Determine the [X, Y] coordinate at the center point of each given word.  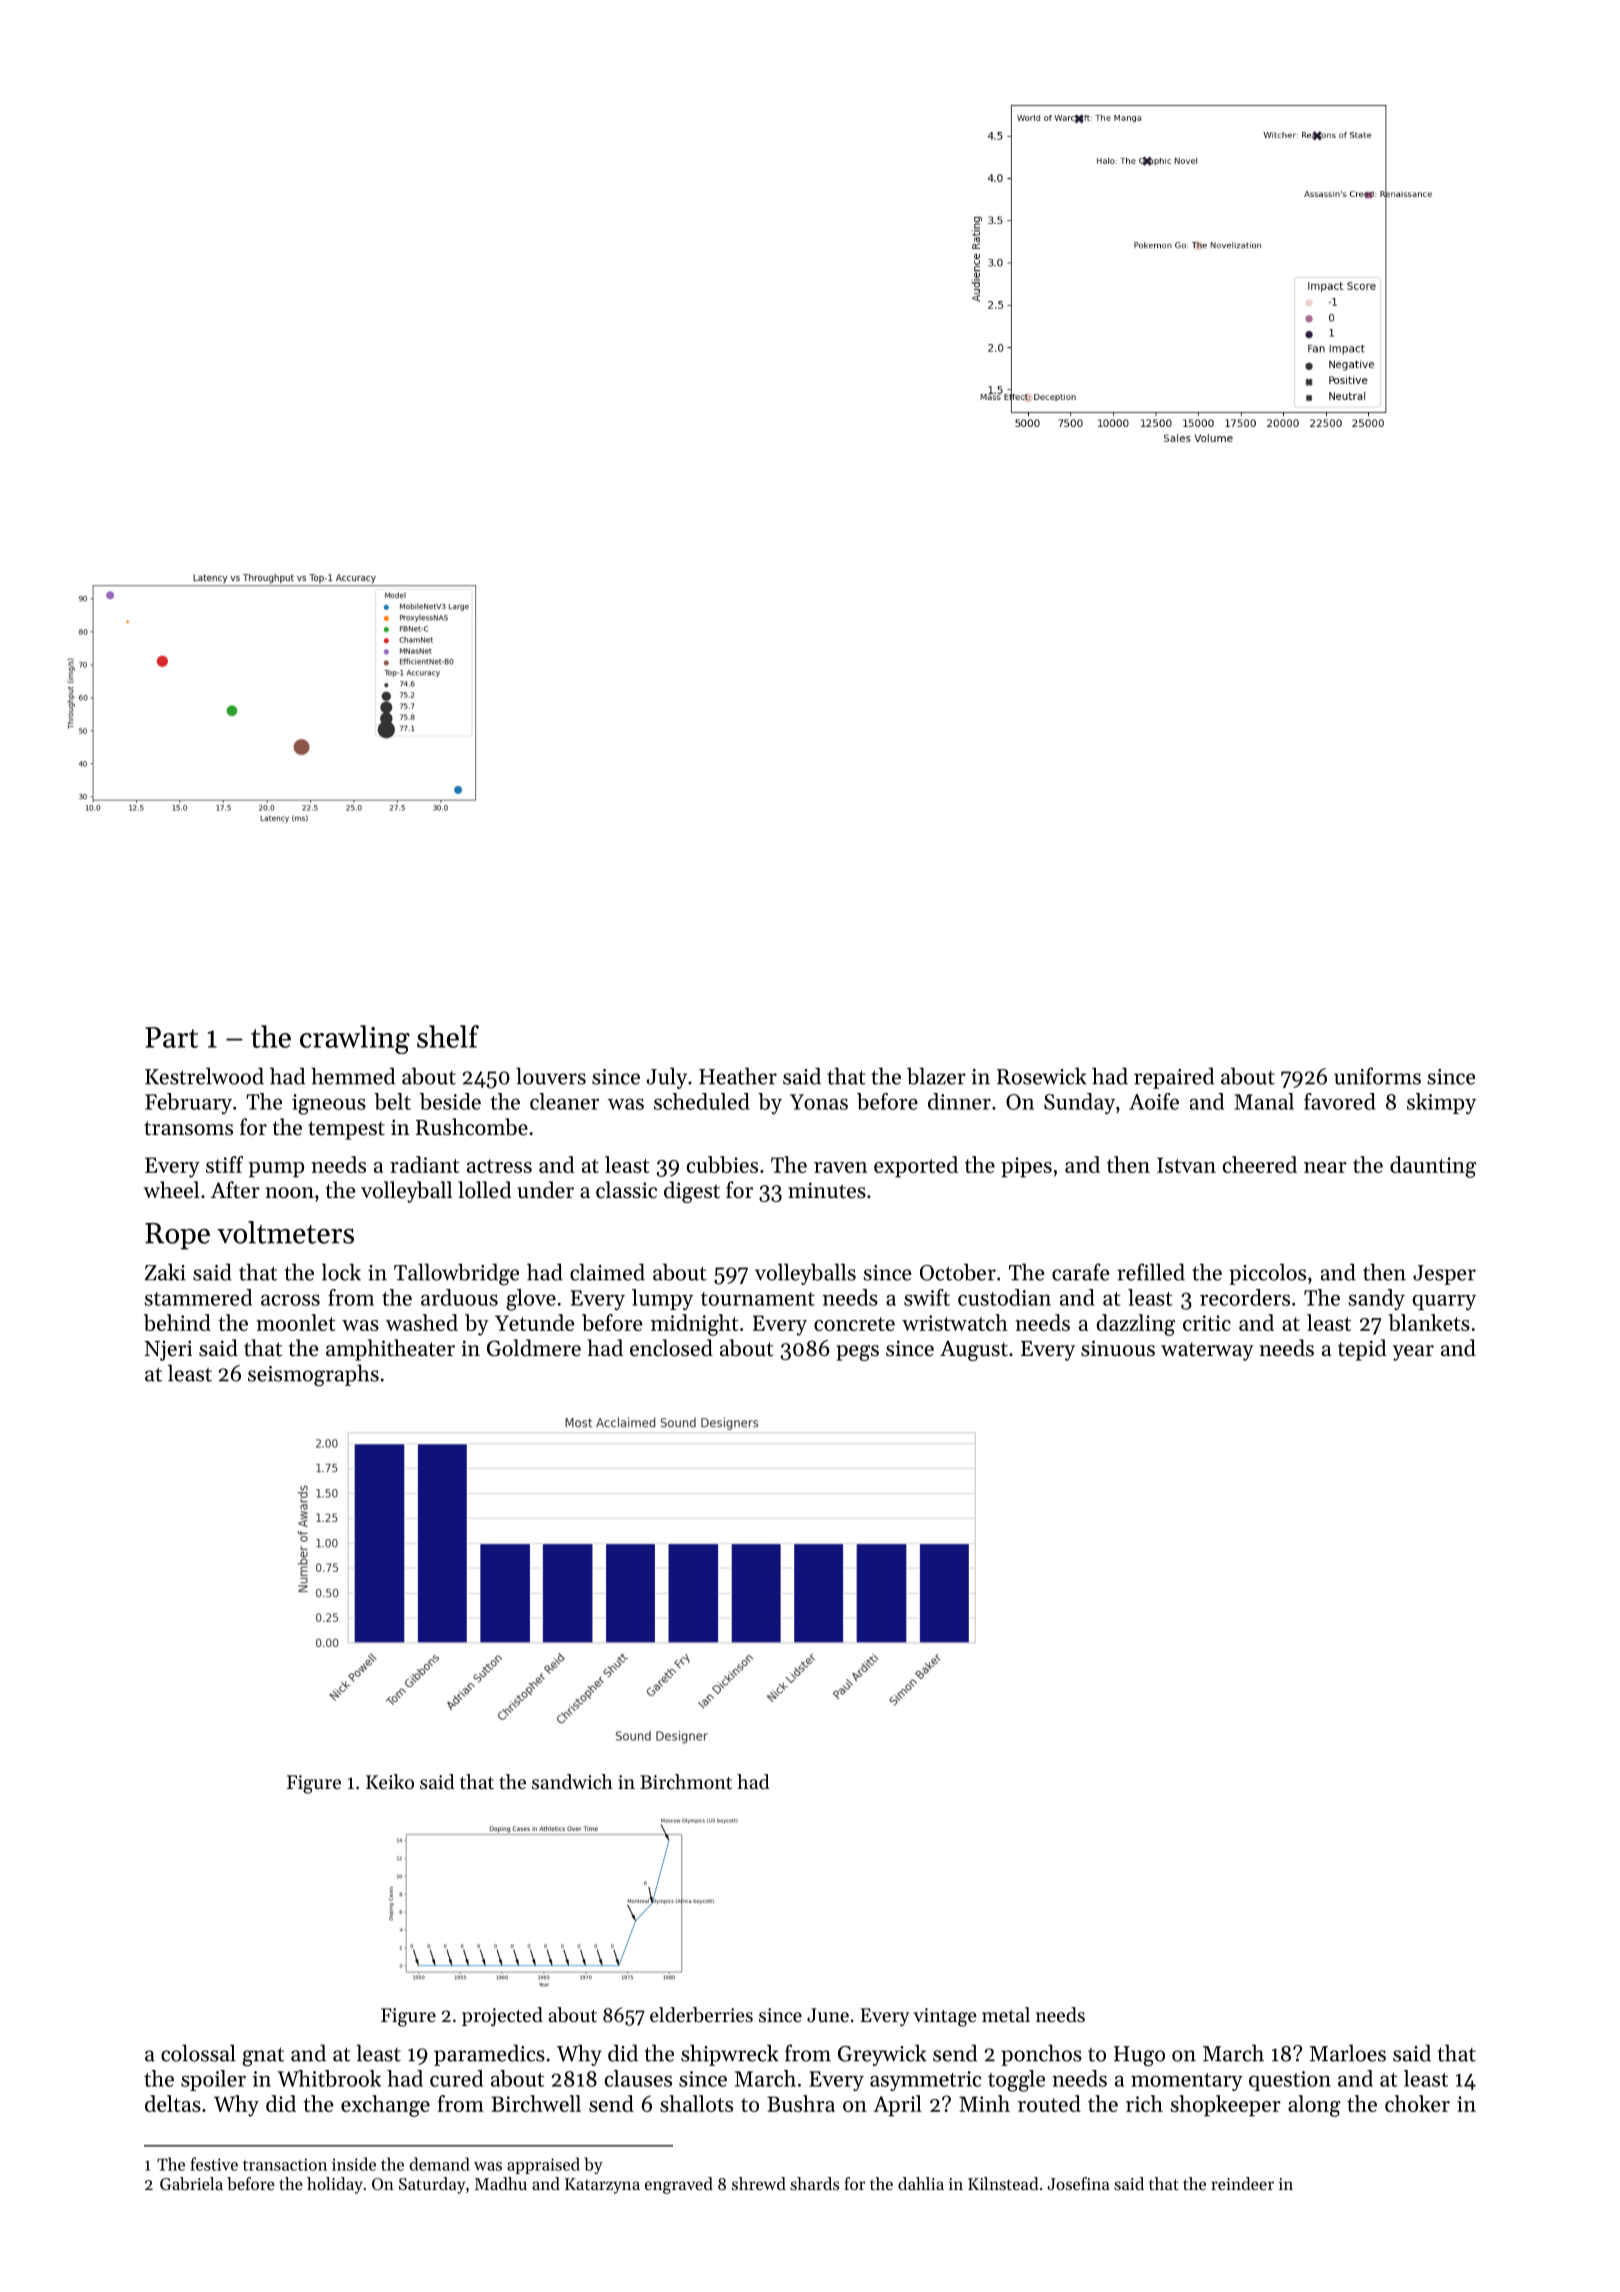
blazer [936, 1076]
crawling [355, 1039]
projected [502, 2017]
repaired [1174, 1078]
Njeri [168, 1350]
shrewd [759, 2183]
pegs [857, 1353]
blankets [1429, 1322]
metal [1006, 2015]
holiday [335, 2185]
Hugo [1139, 2056]
